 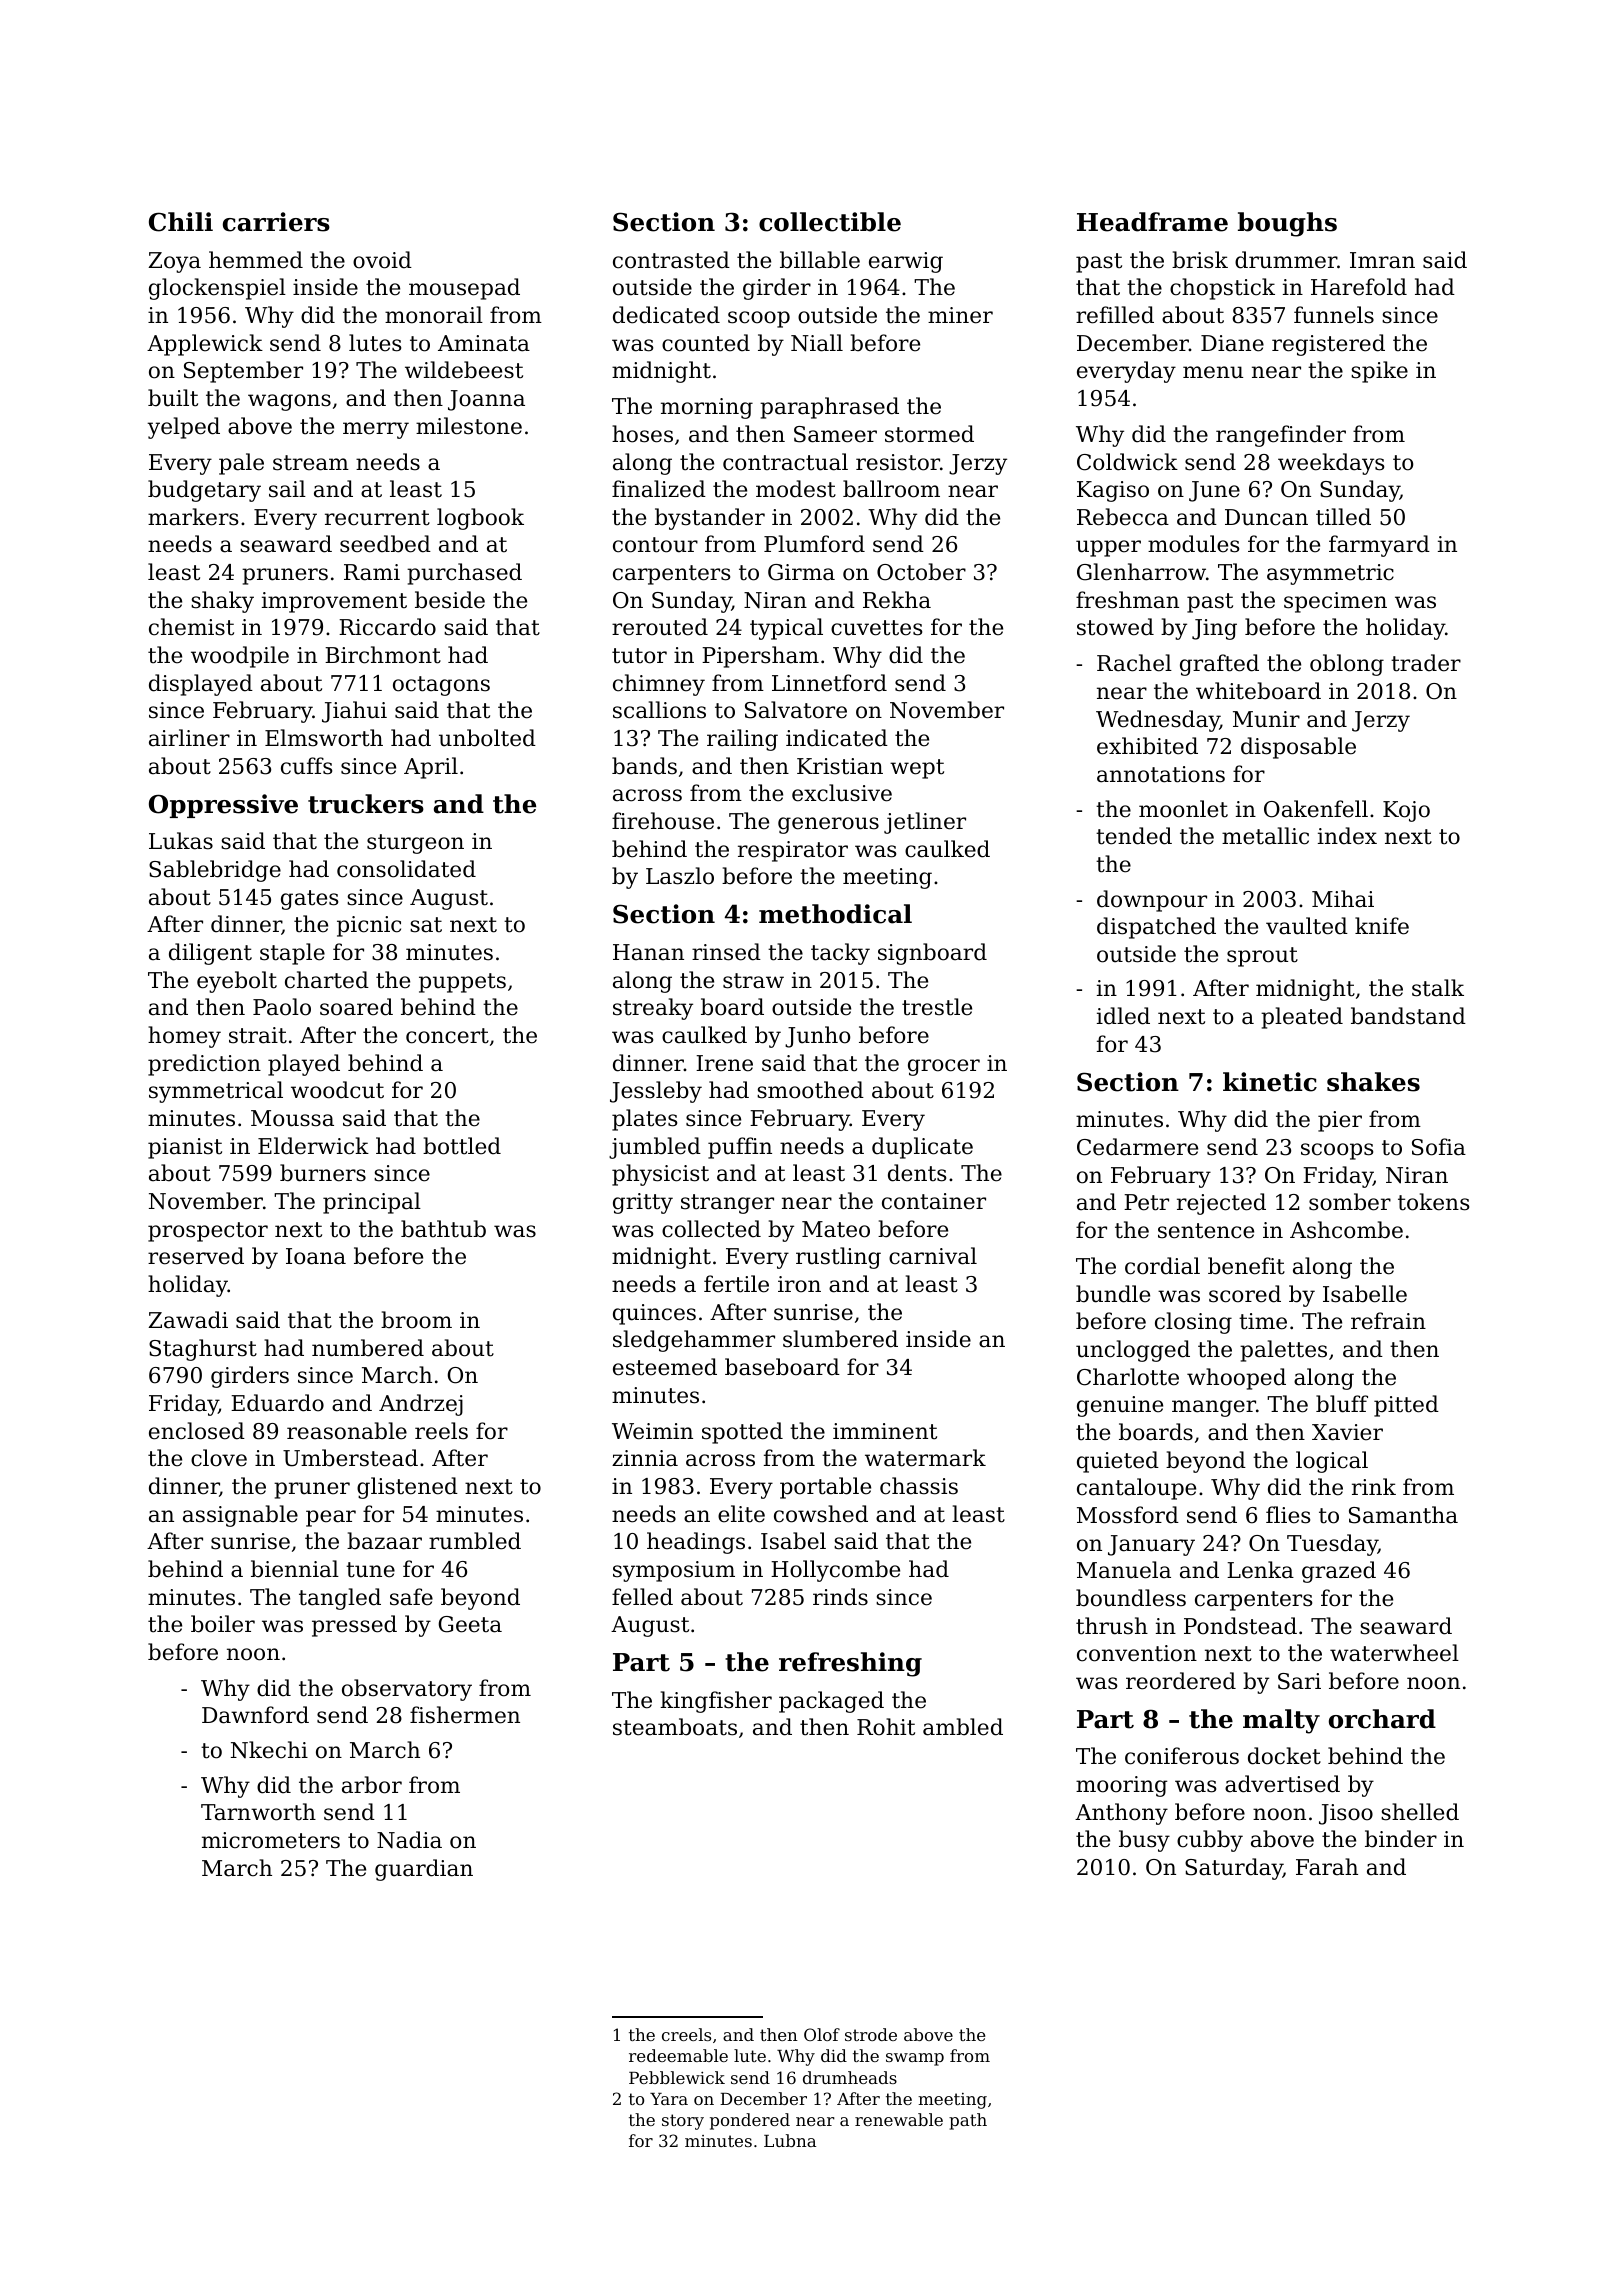 What do you see at coordinates (820, 260) in the document?
I see `billable` at bounding box center [820, 260].
